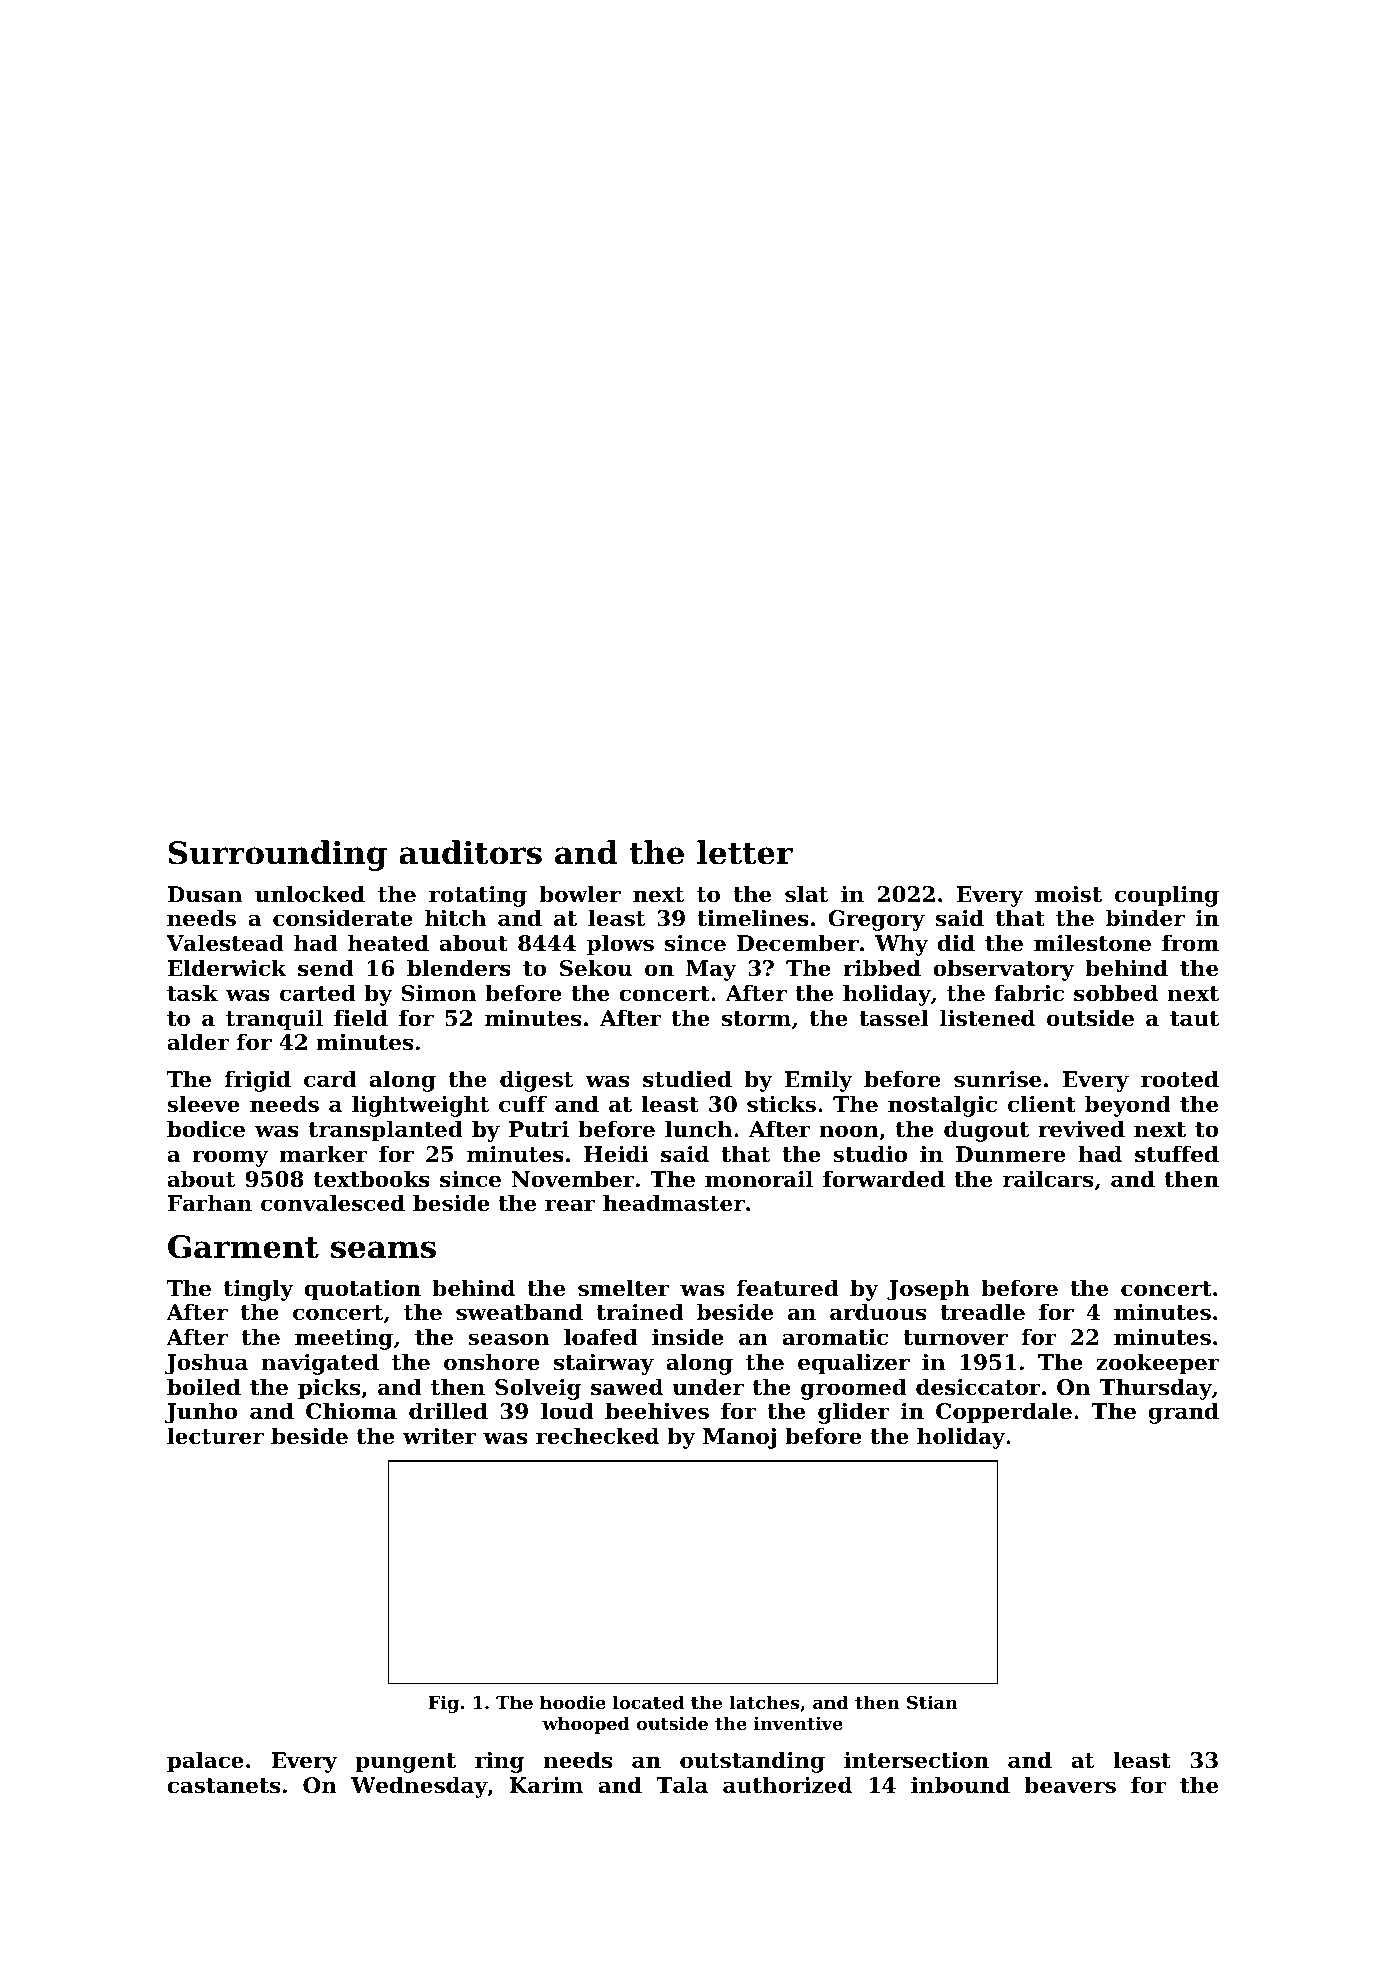 The image size is (1386, 1969). What do you see at coordinates (205, 1762) in the image?
I see `palace` at bounding box center [205, 1762].
